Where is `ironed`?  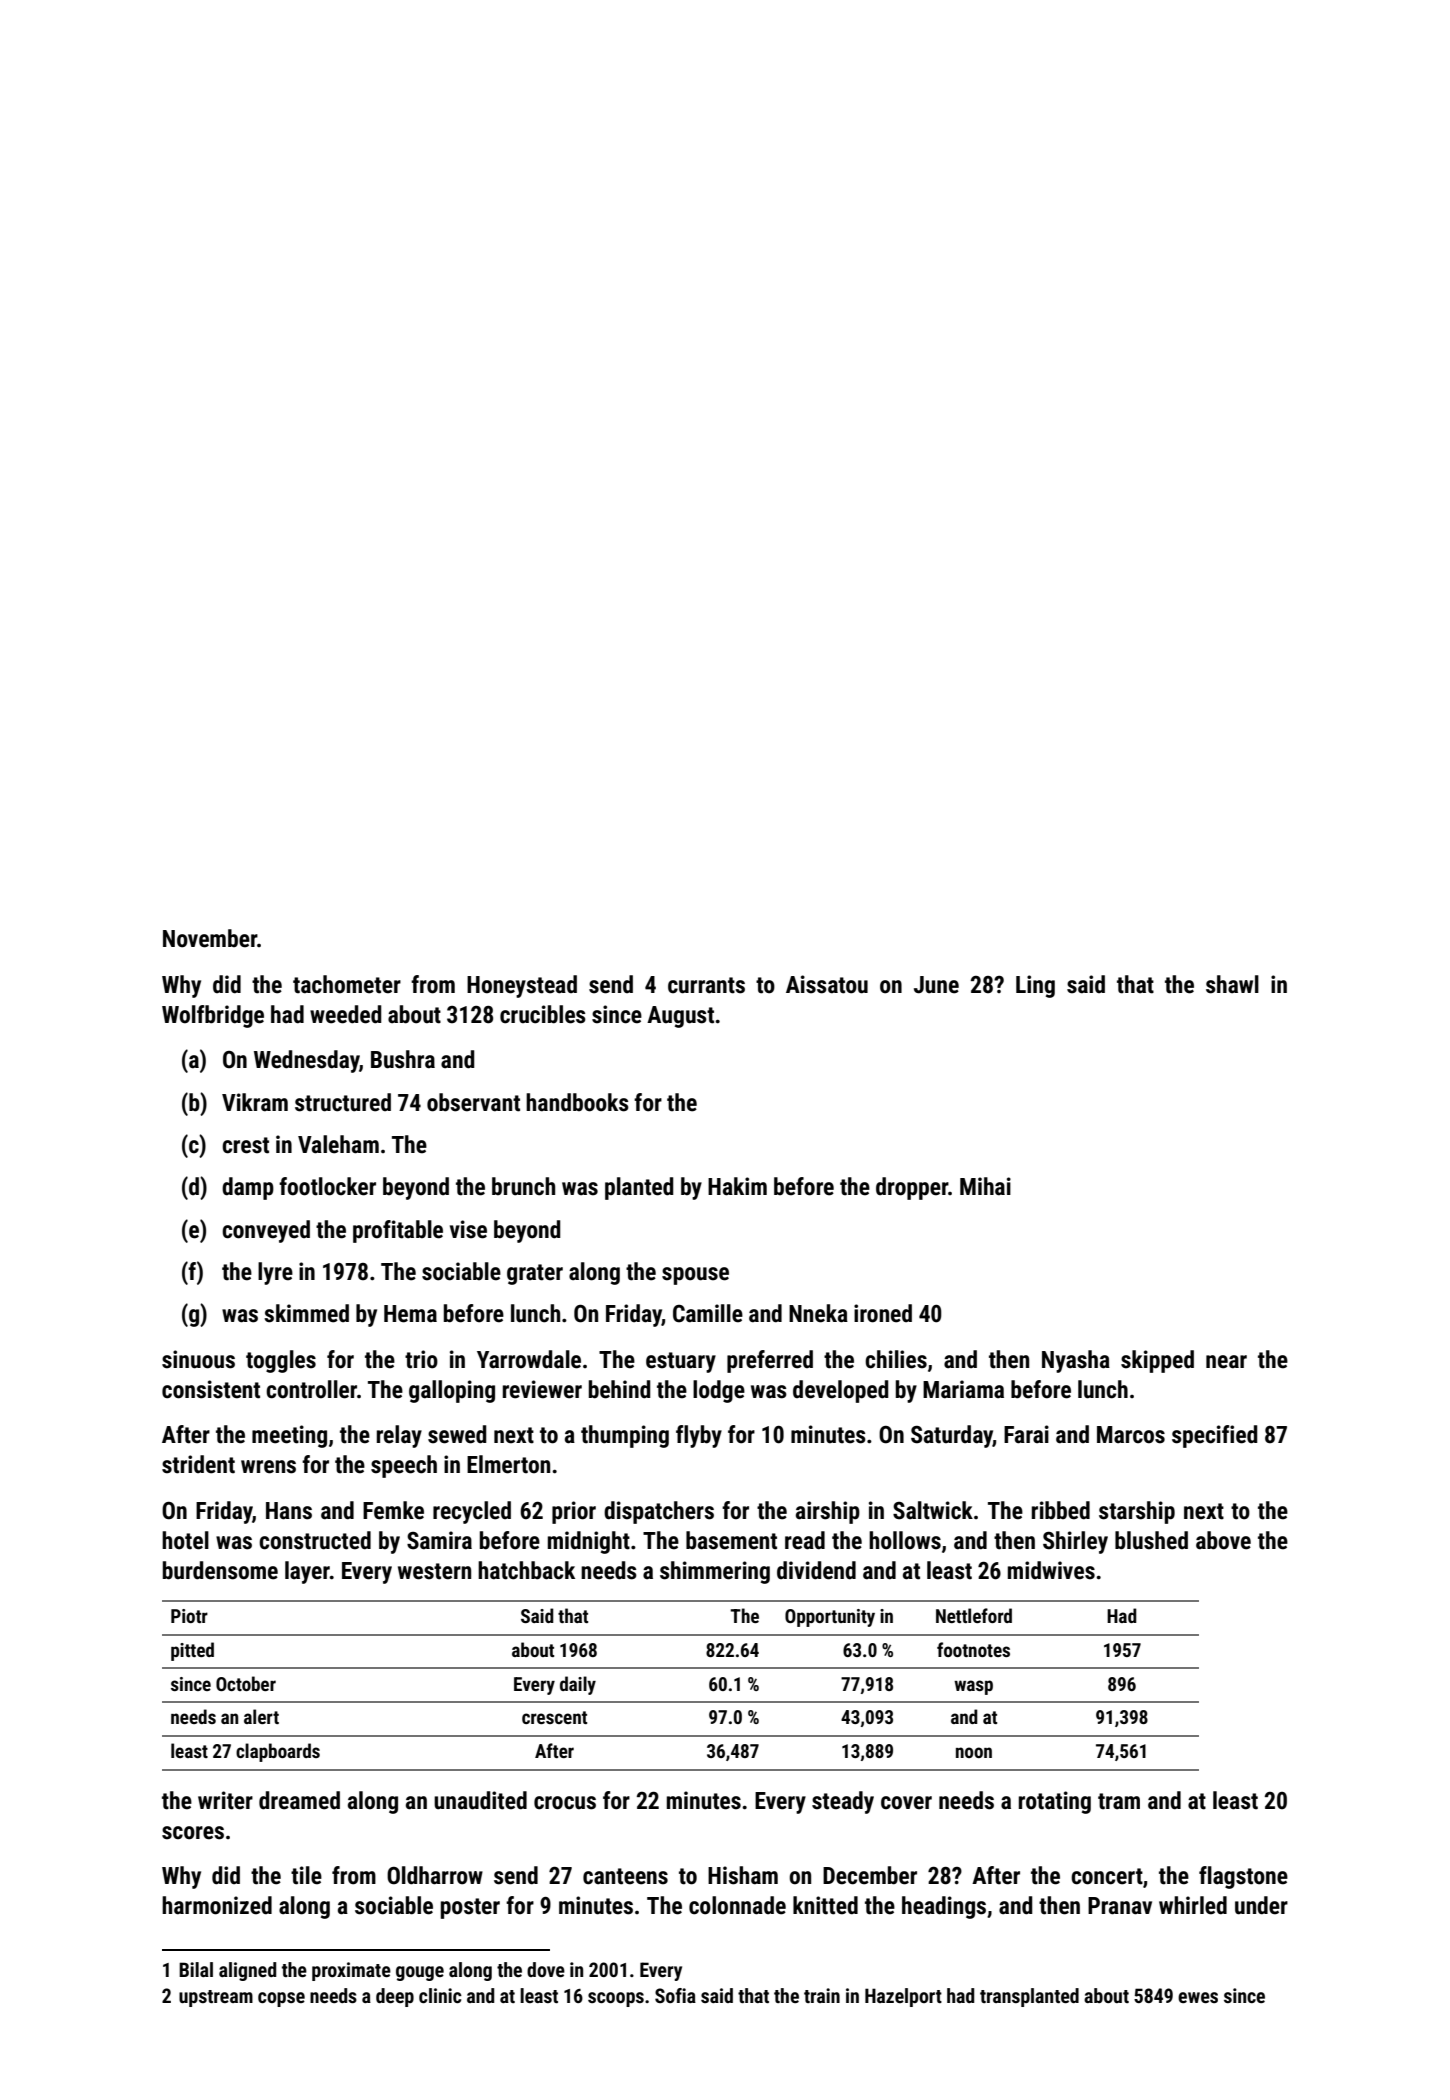 ironed is located at coordinates (883, 1313).
